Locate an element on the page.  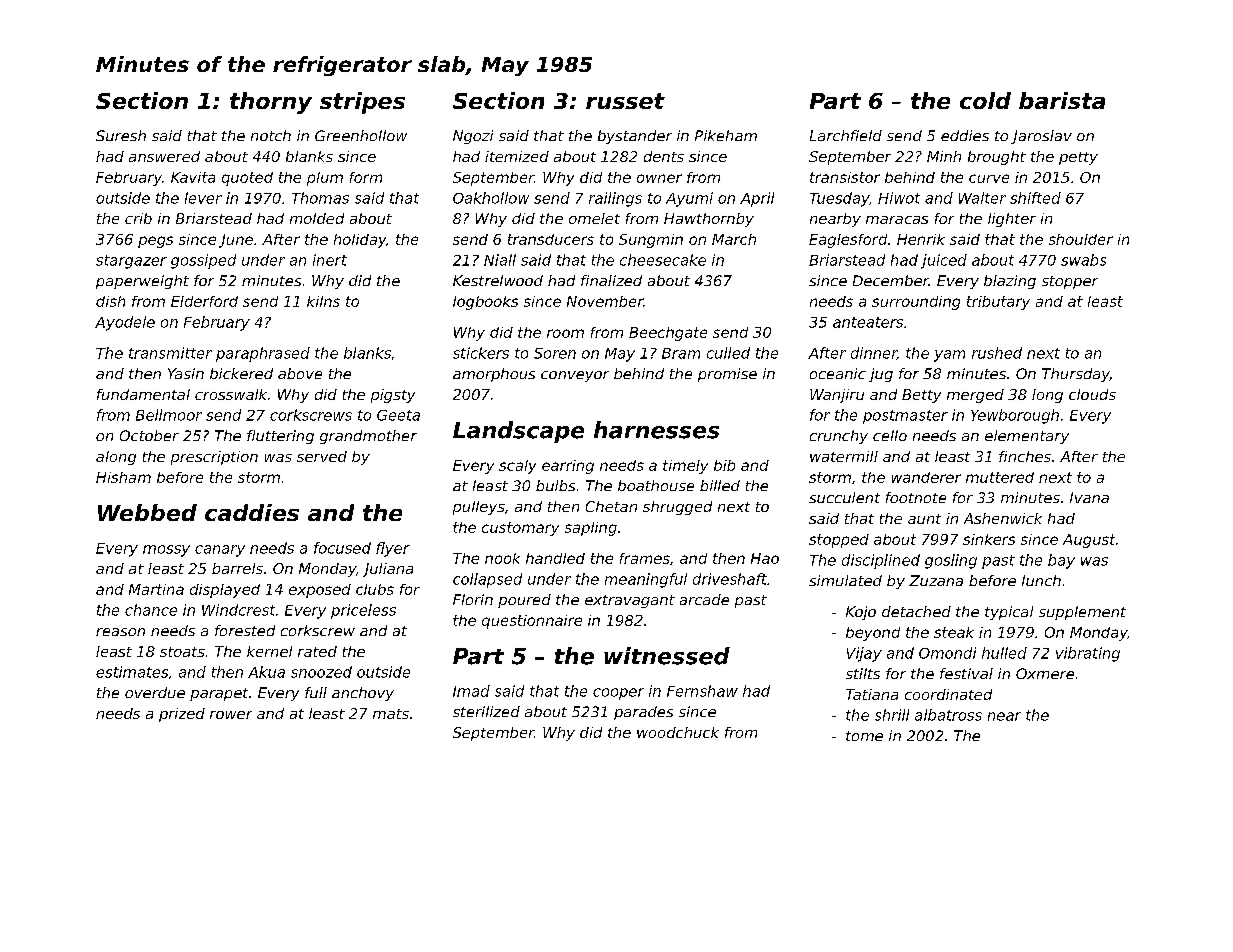
prized is located at coordinates (182, 715).
